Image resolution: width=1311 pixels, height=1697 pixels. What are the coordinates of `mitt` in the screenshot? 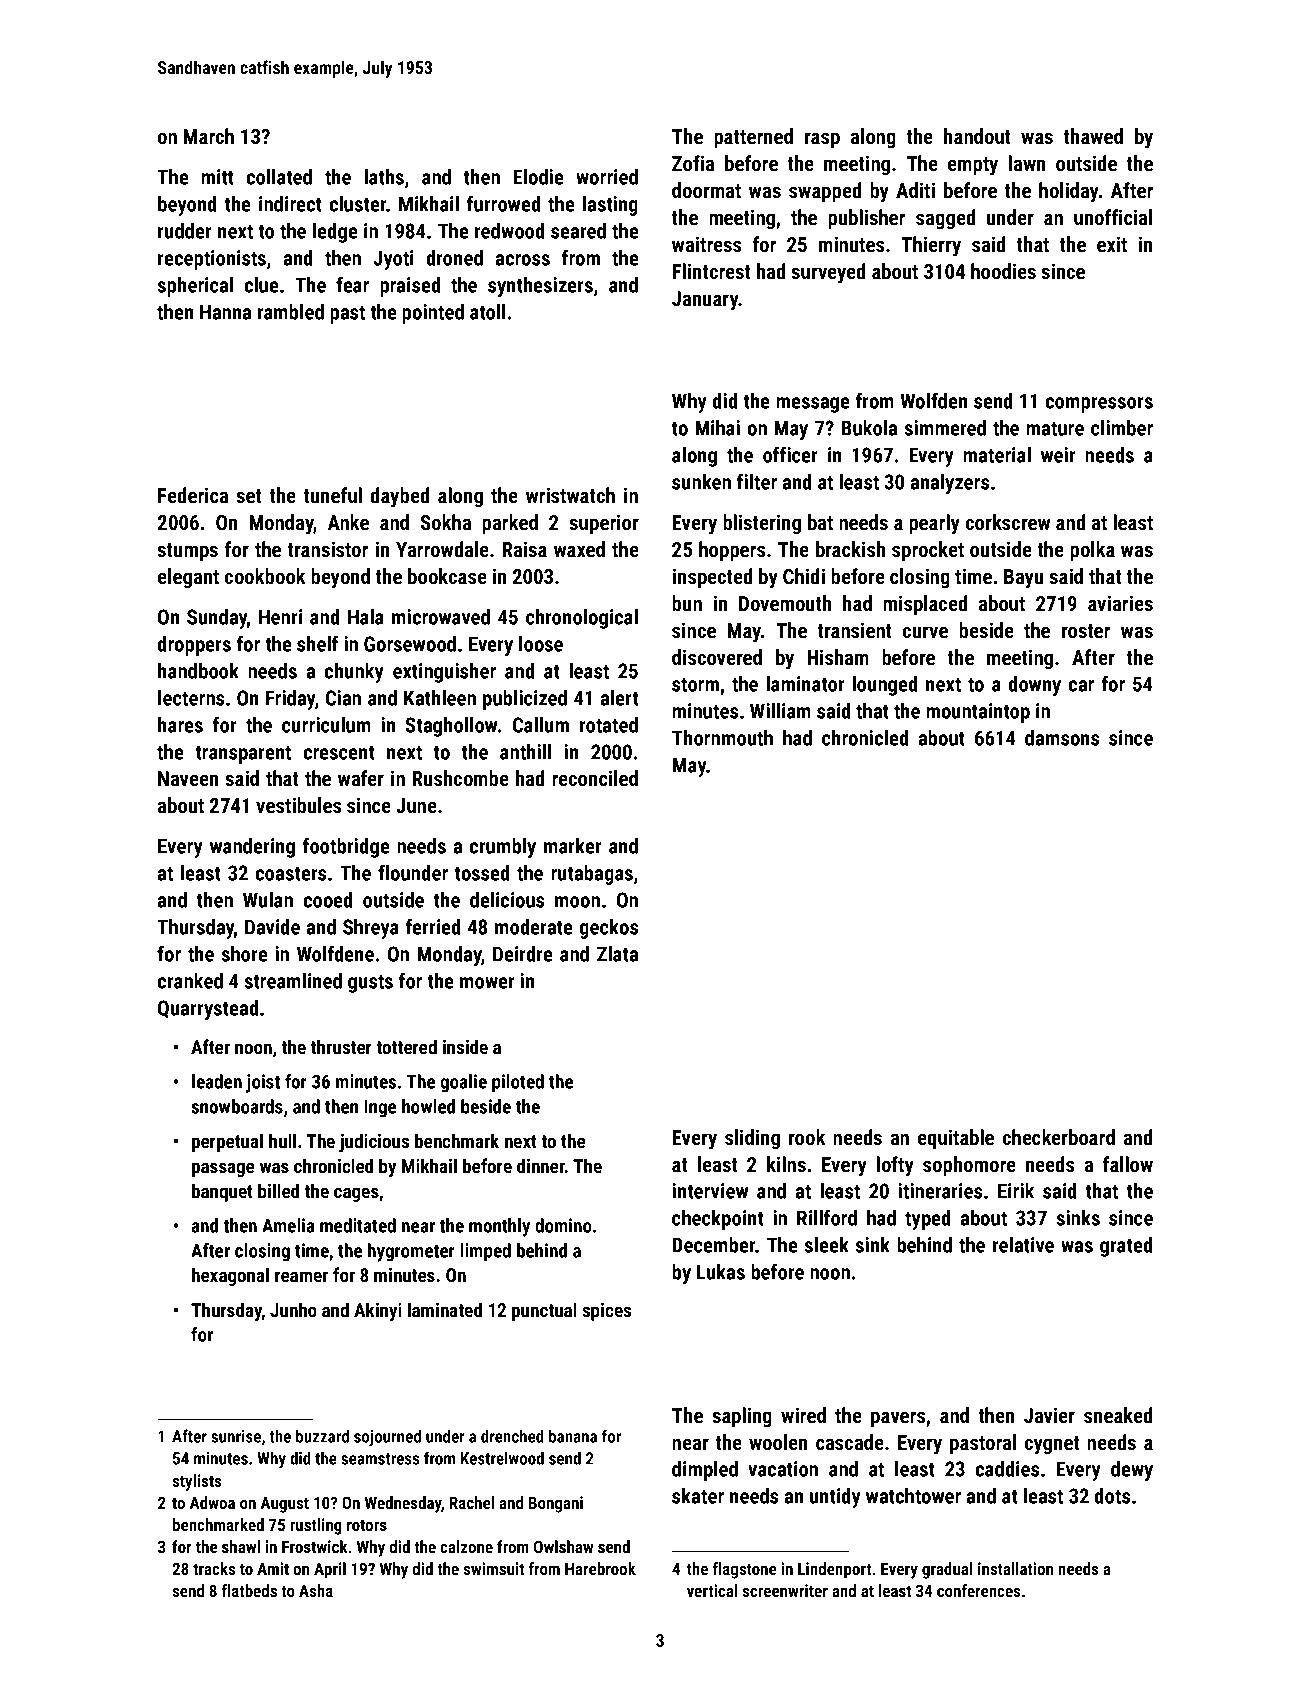 It's located at (217, 177).
